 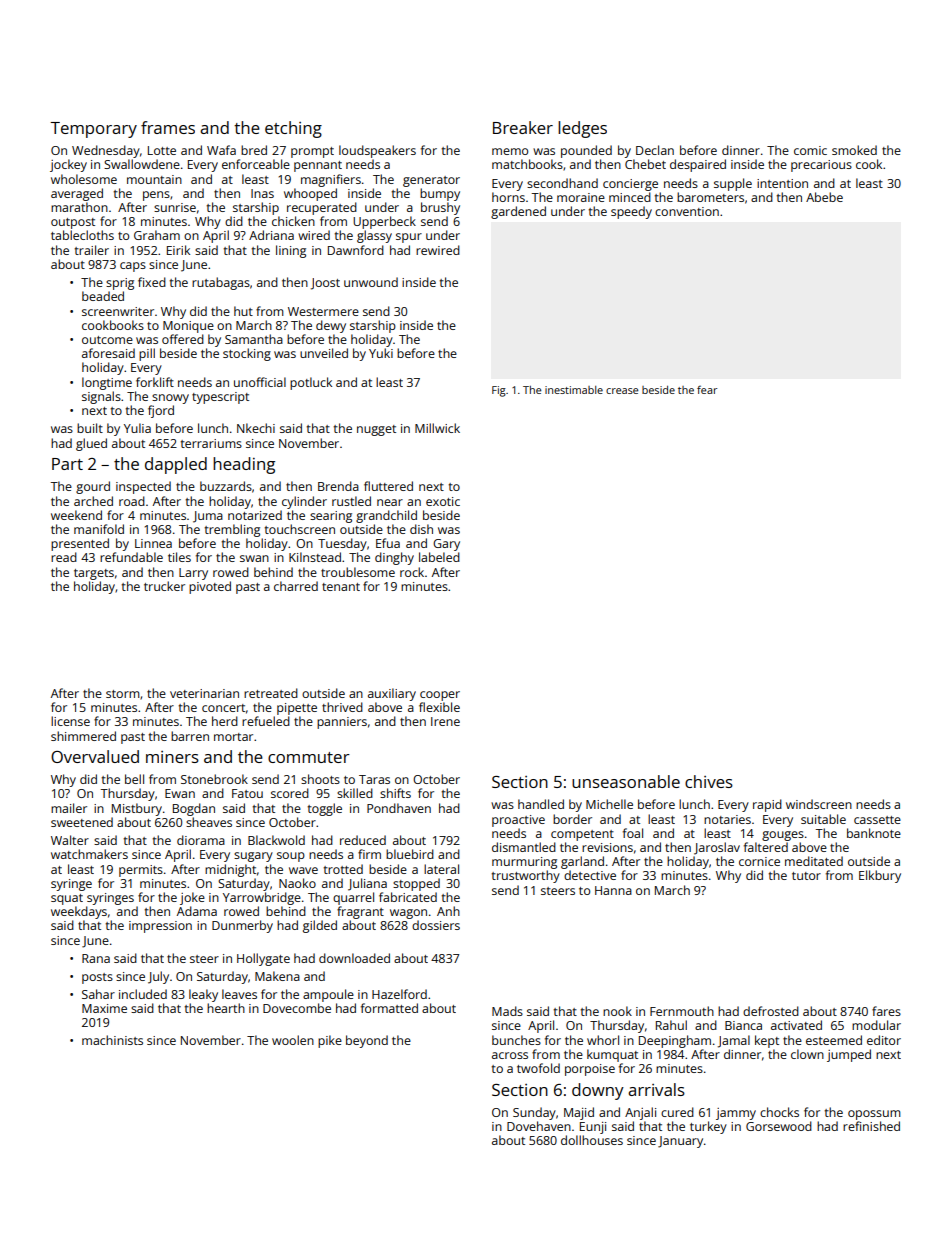 What do you see at coordinates (523, 127) in the image?
I see `Breaker` at bounding box center [523, 127].
